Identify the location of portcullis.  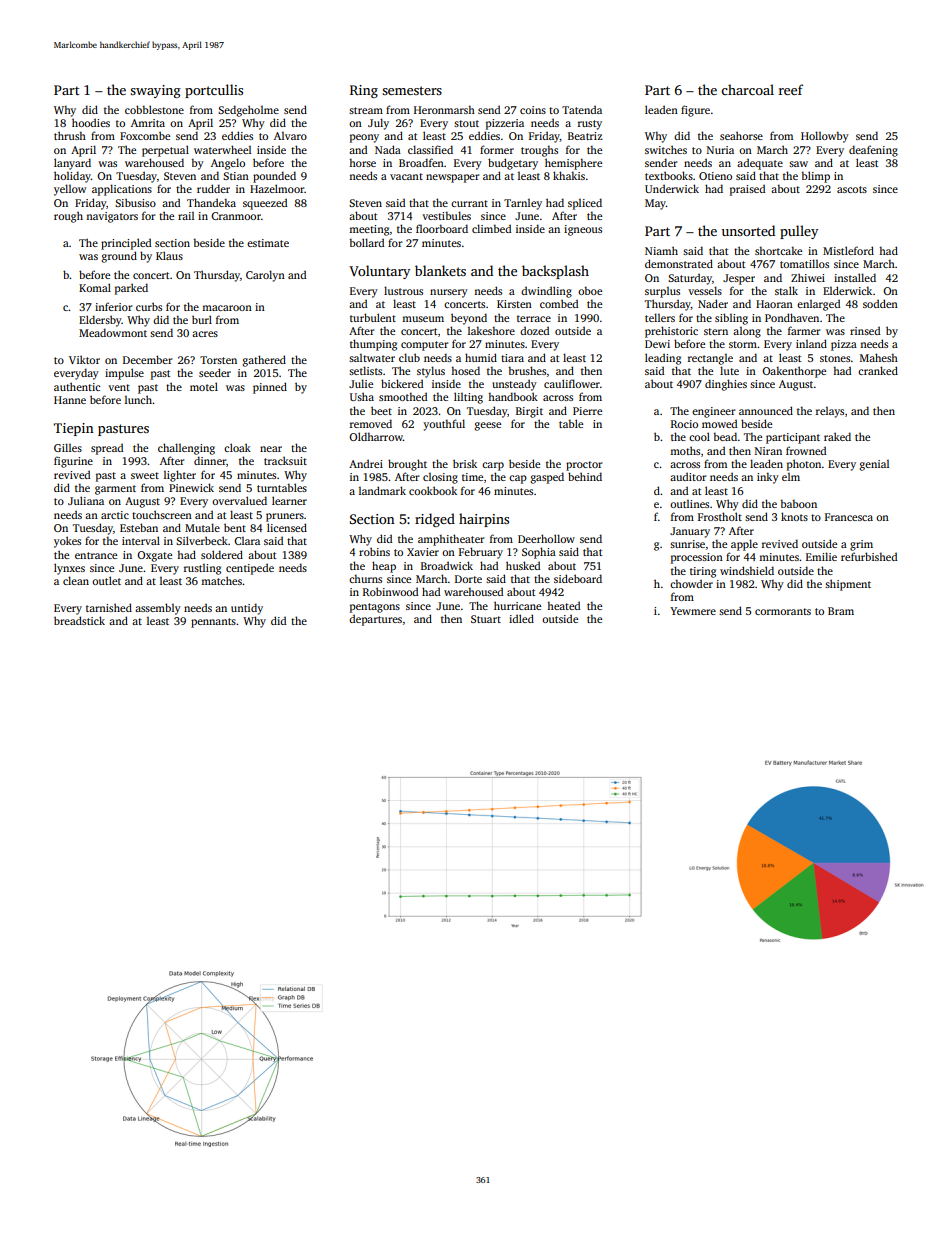
(214, 91).
